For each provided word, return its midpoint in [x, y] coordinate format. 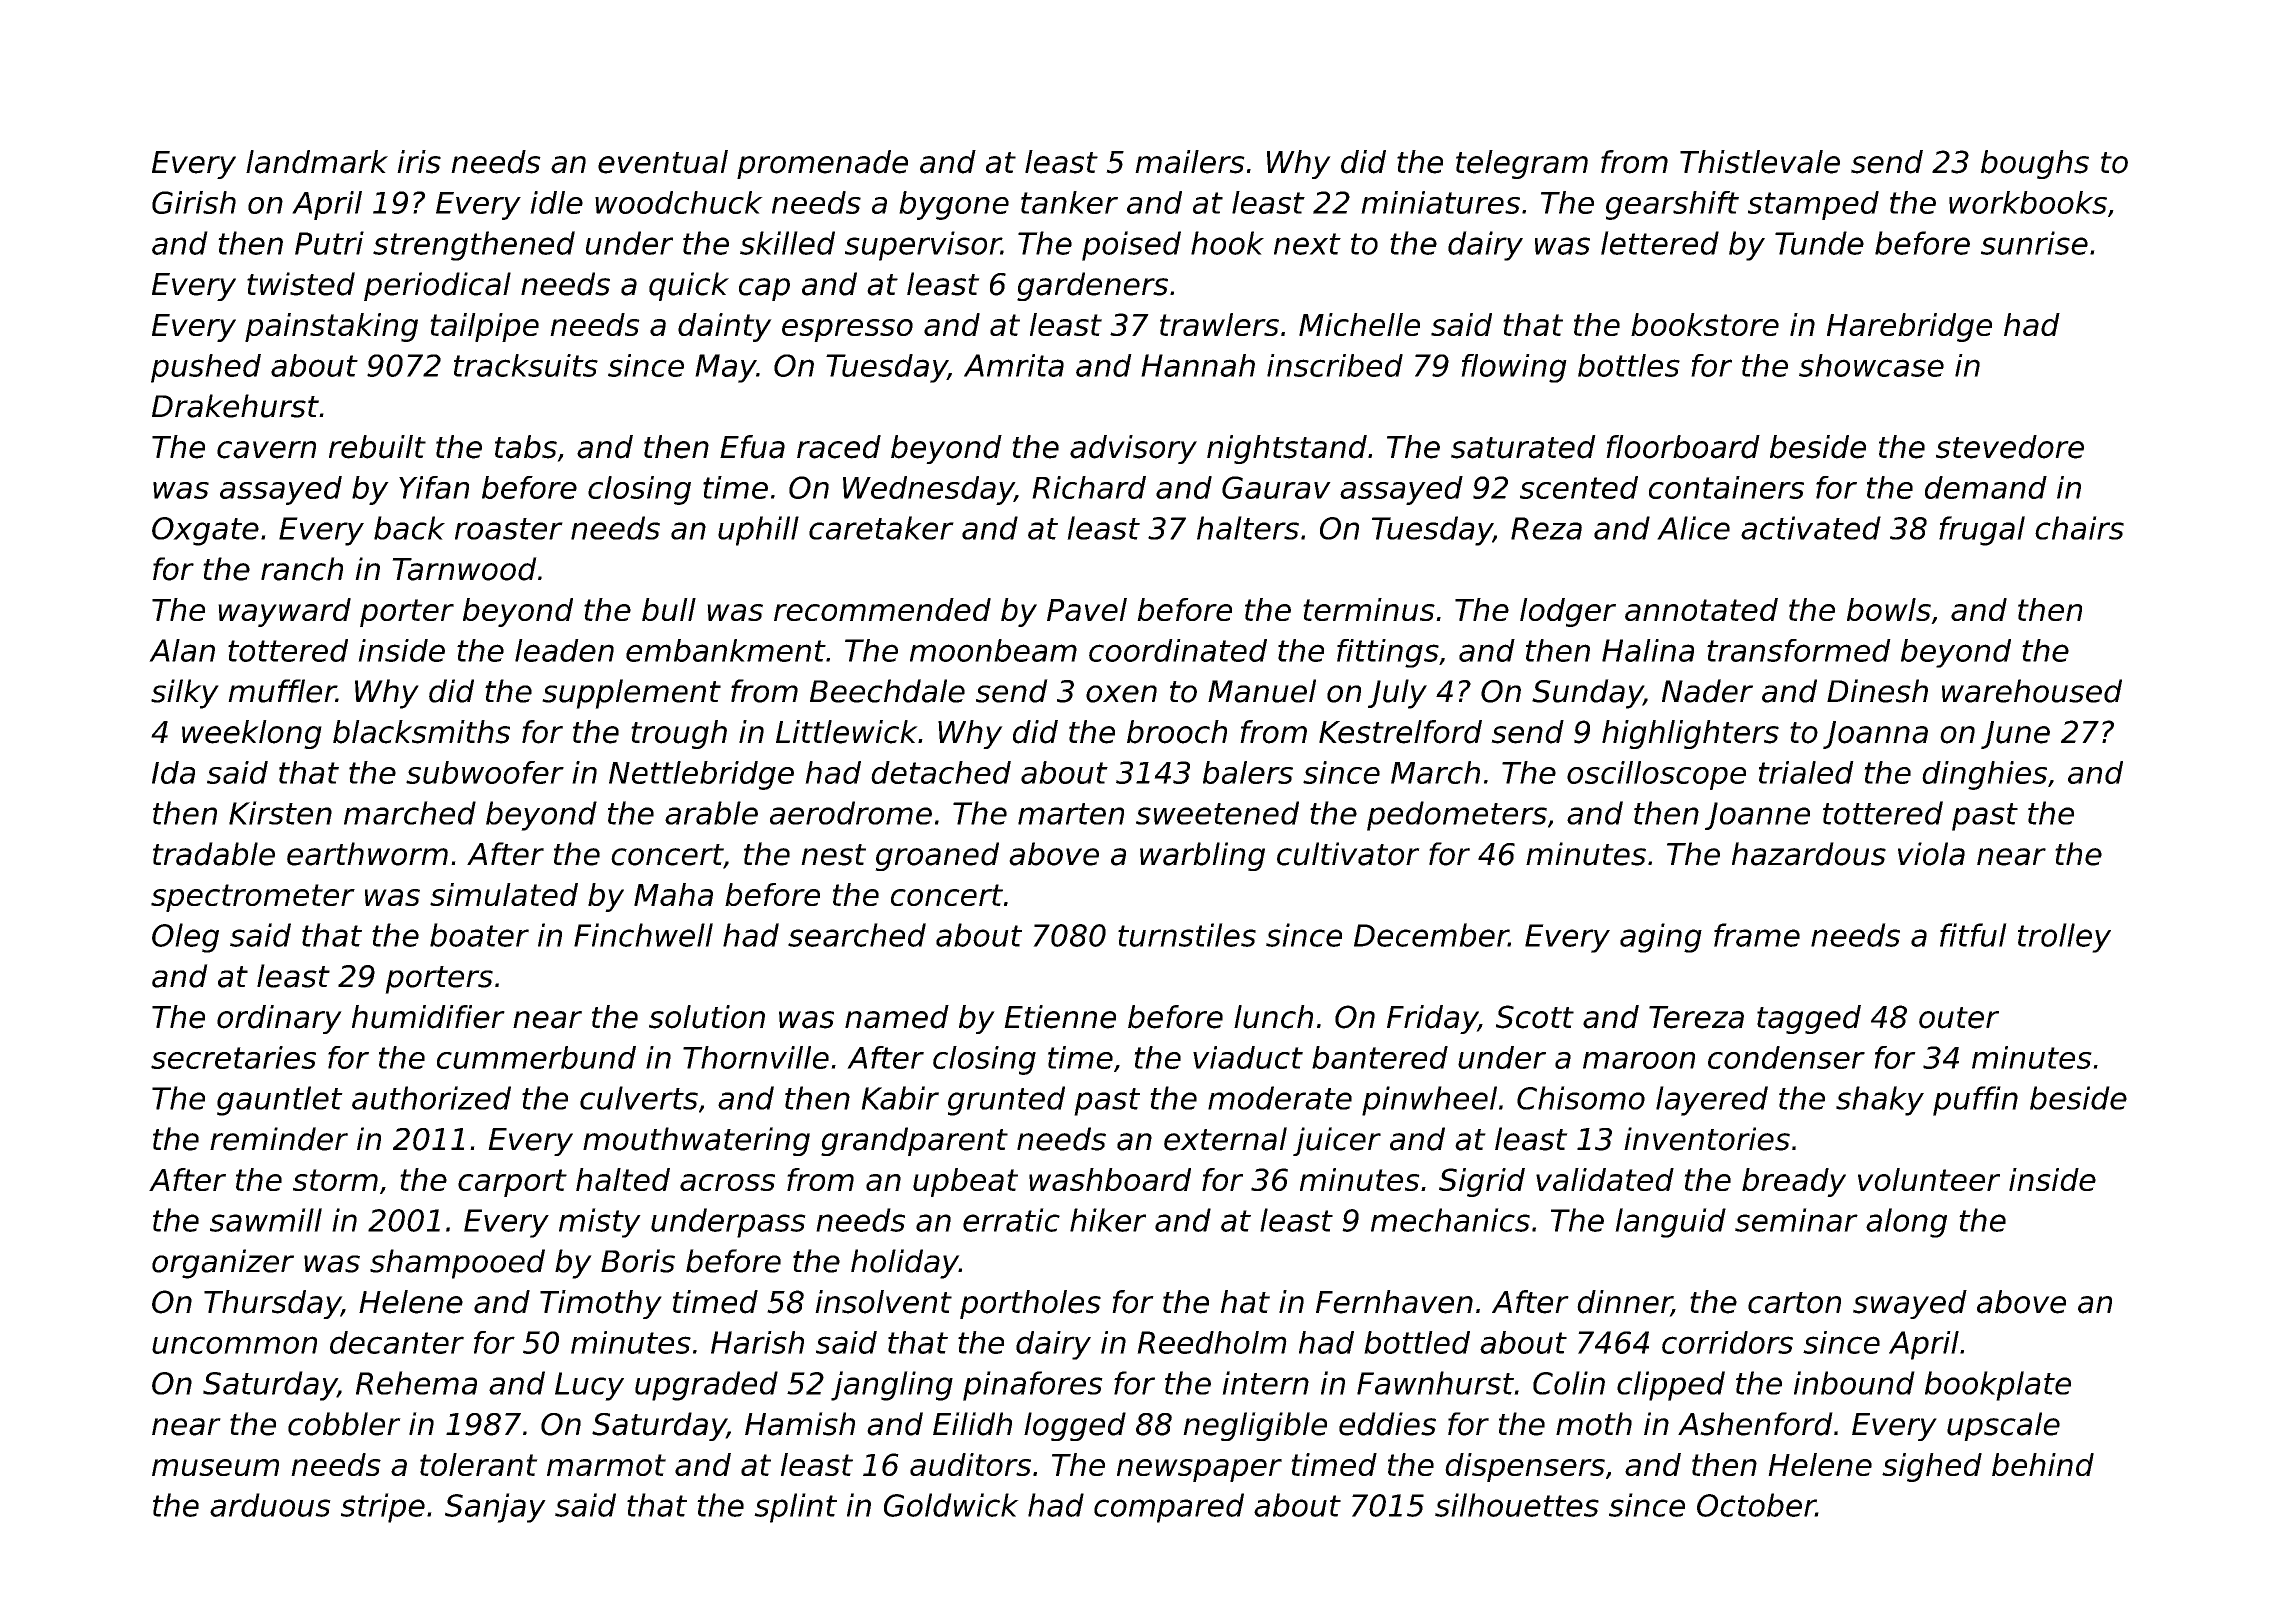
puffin [1975, 1101]
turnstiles [1187, 935]
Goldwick [951, 1505]
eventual [663, 162]
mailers [1190, 162]
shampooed [457, 1264]
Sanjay [495, 1508]
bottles [1629, 365]
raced [839, 447]
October [1756, 1505]
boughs [2035, 164]
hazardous [1809, 854]
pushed [206, 368]
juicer [1337, 1141]
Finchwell [643, 935]
